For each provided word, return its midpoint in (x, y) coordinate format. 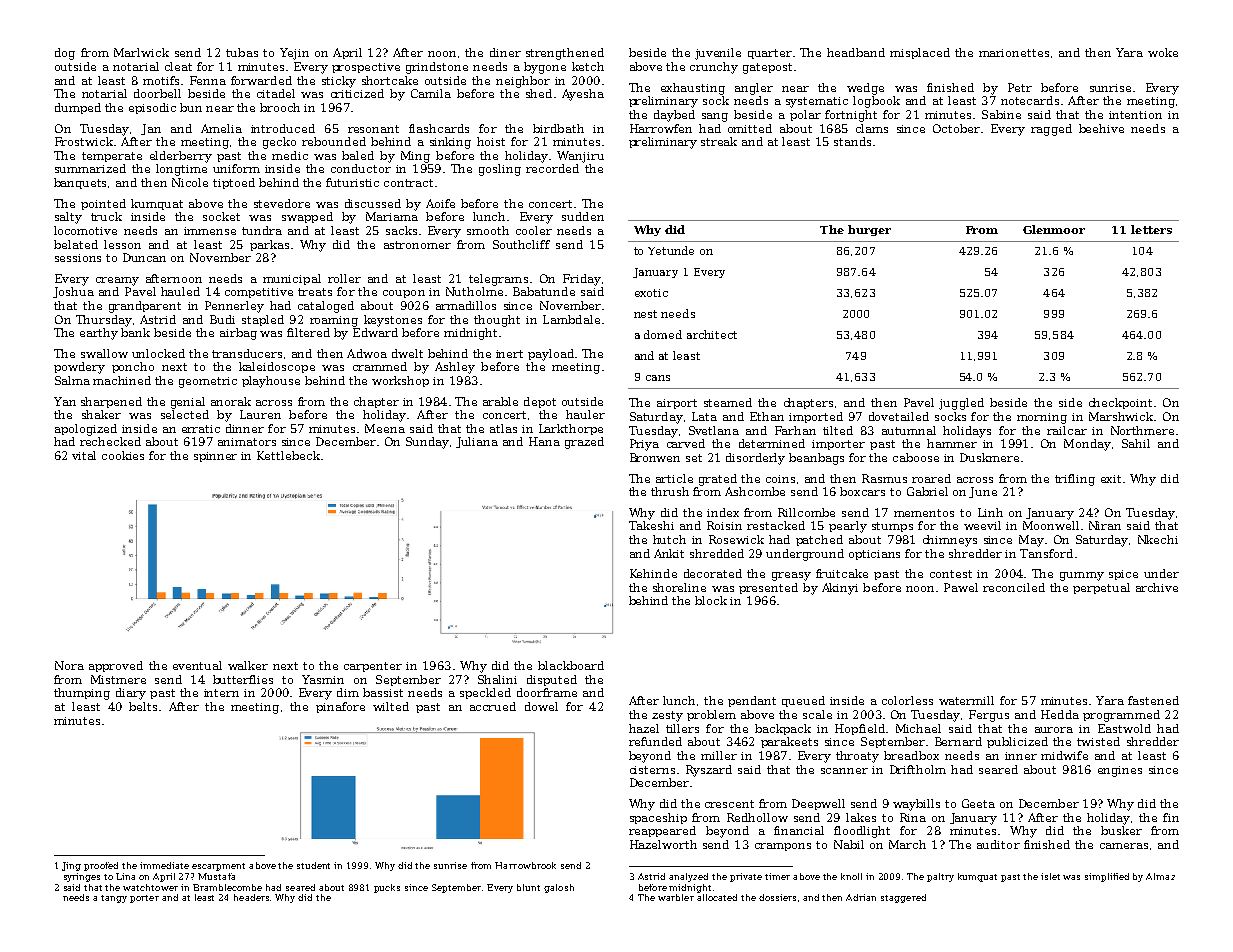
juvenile (718, 54)
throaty (857, 757)
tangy (114, 899)
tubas (242, 52)
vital (84, 455)
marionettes (1014, 53)
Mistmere (118, 679)
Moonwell (1051, 525)
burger (869, 230)
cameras (1124, 846)
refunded (655, 741)
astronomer (417, 245)
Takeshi (651, 525)
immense (210, 231)
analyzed (688, 877)
